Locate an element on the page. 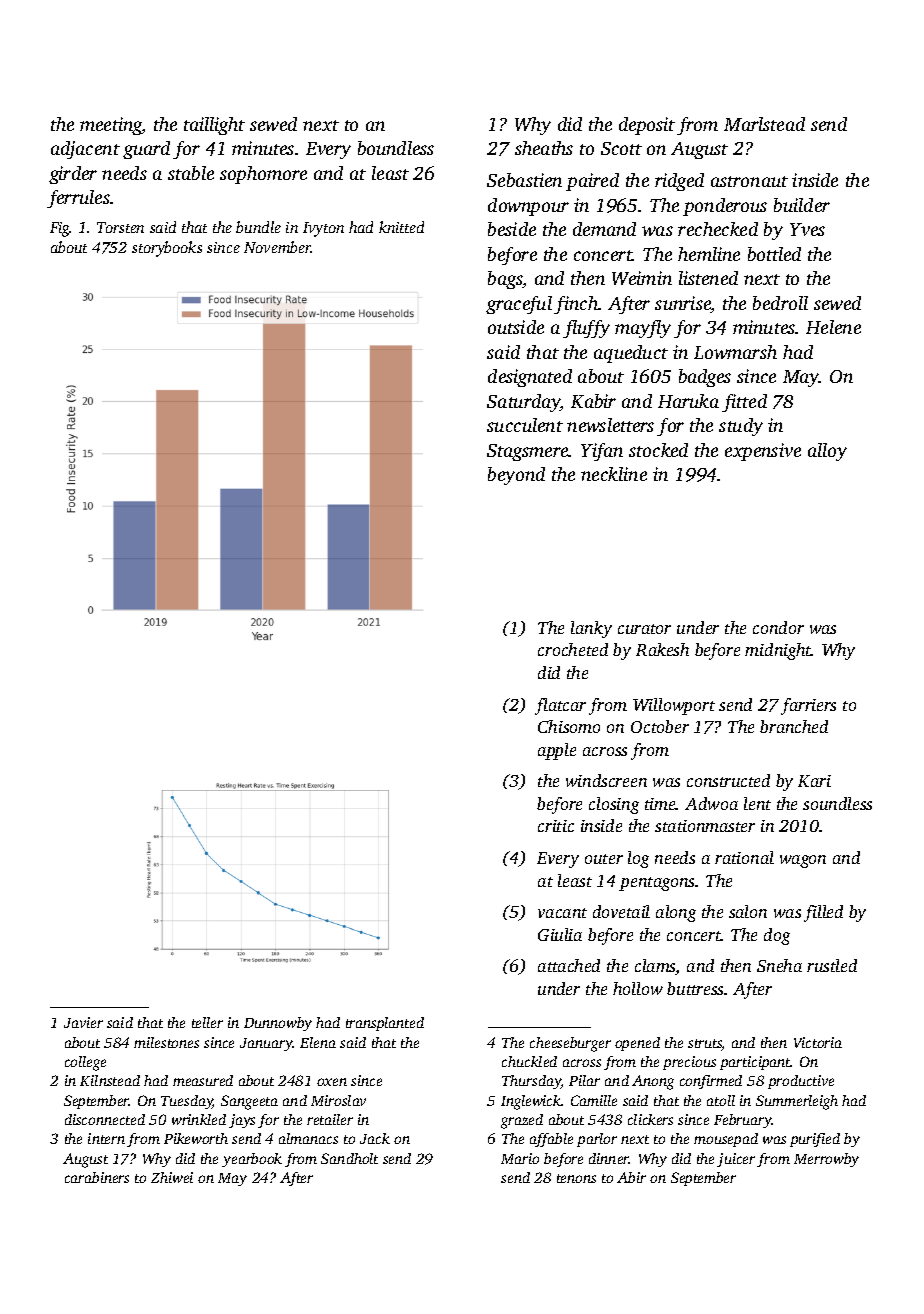  meeting is located at coordinates (111, 126).
